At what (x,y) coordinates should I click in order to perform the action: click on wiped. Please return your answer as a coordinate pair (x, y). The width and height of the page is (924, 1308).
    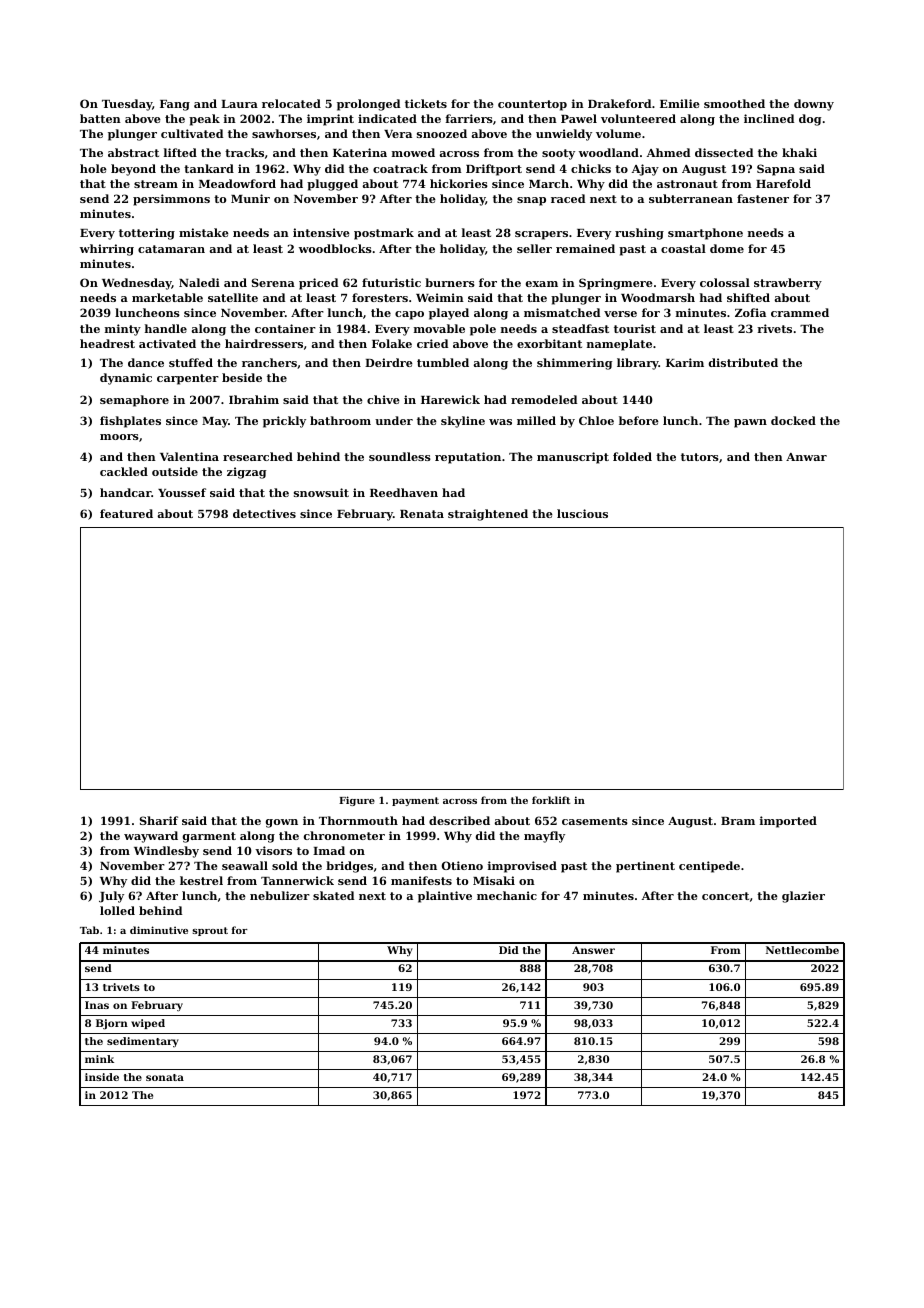
    Looking at the image, I should click on (148, 1024).
